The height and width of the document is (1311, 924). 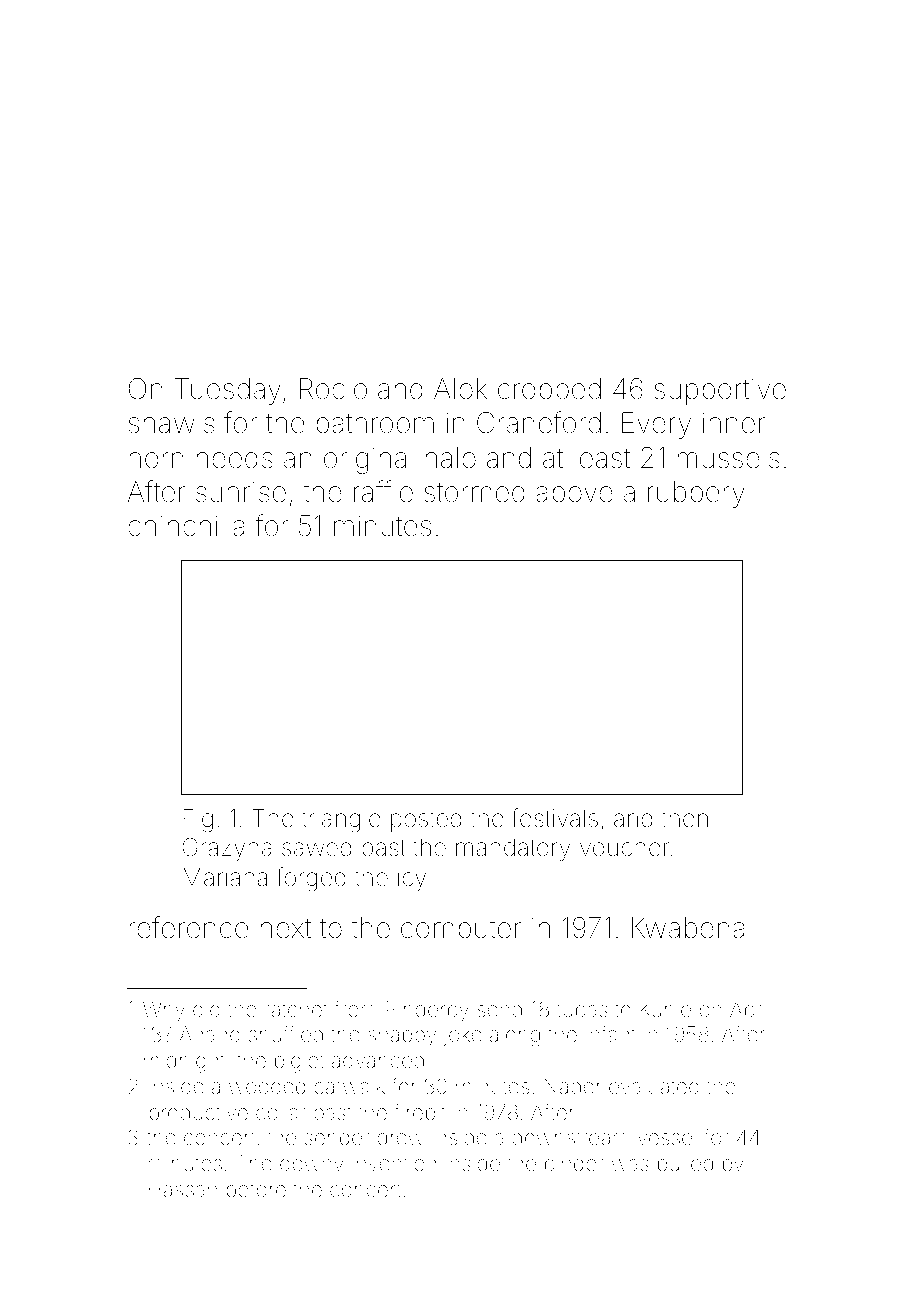 What do you see at coordinates (375, 423) in the document?
I see `bathroom` at bounding box center [375, 423].
